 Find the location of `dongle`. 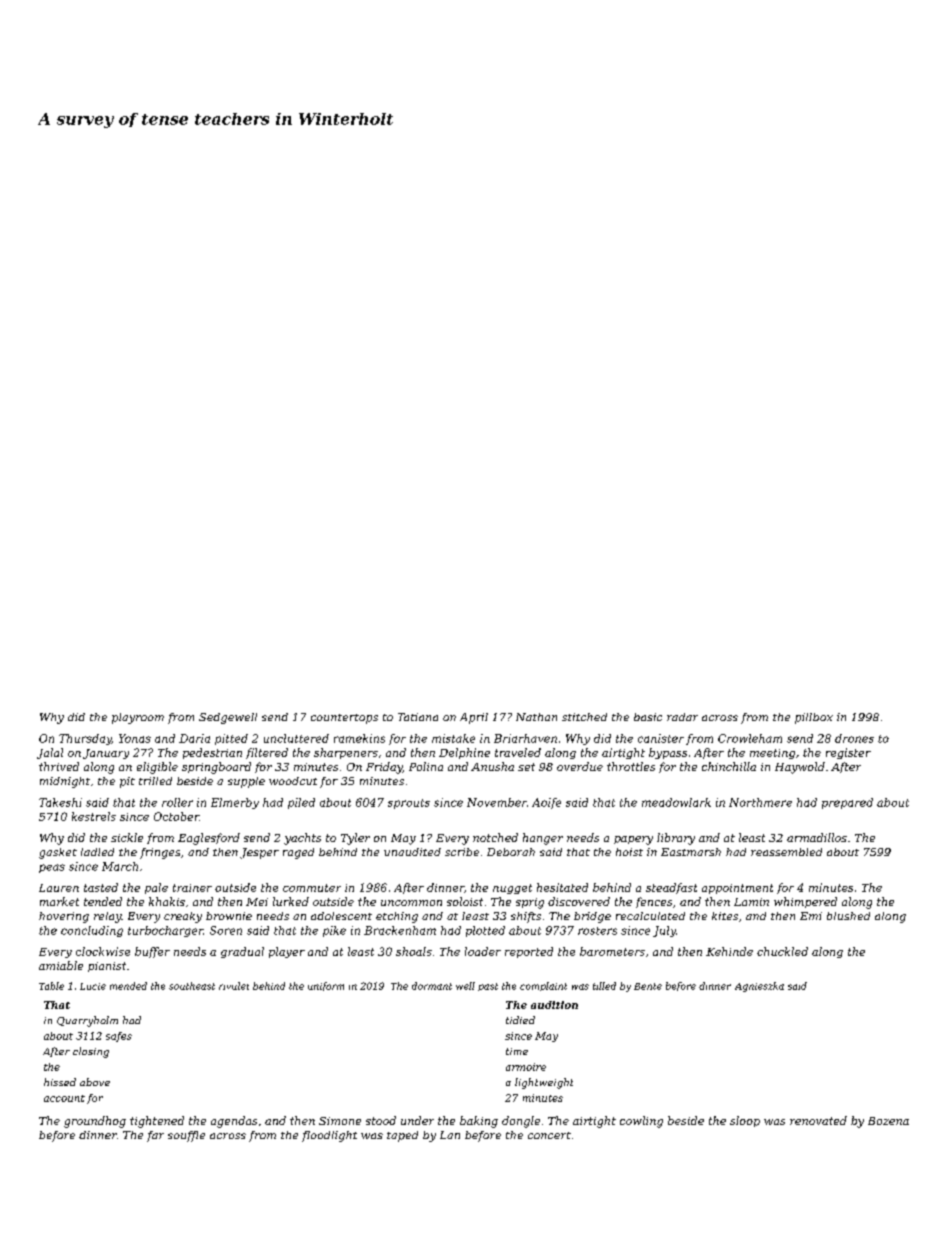

dongle is located at coordinates (521, 1122).
